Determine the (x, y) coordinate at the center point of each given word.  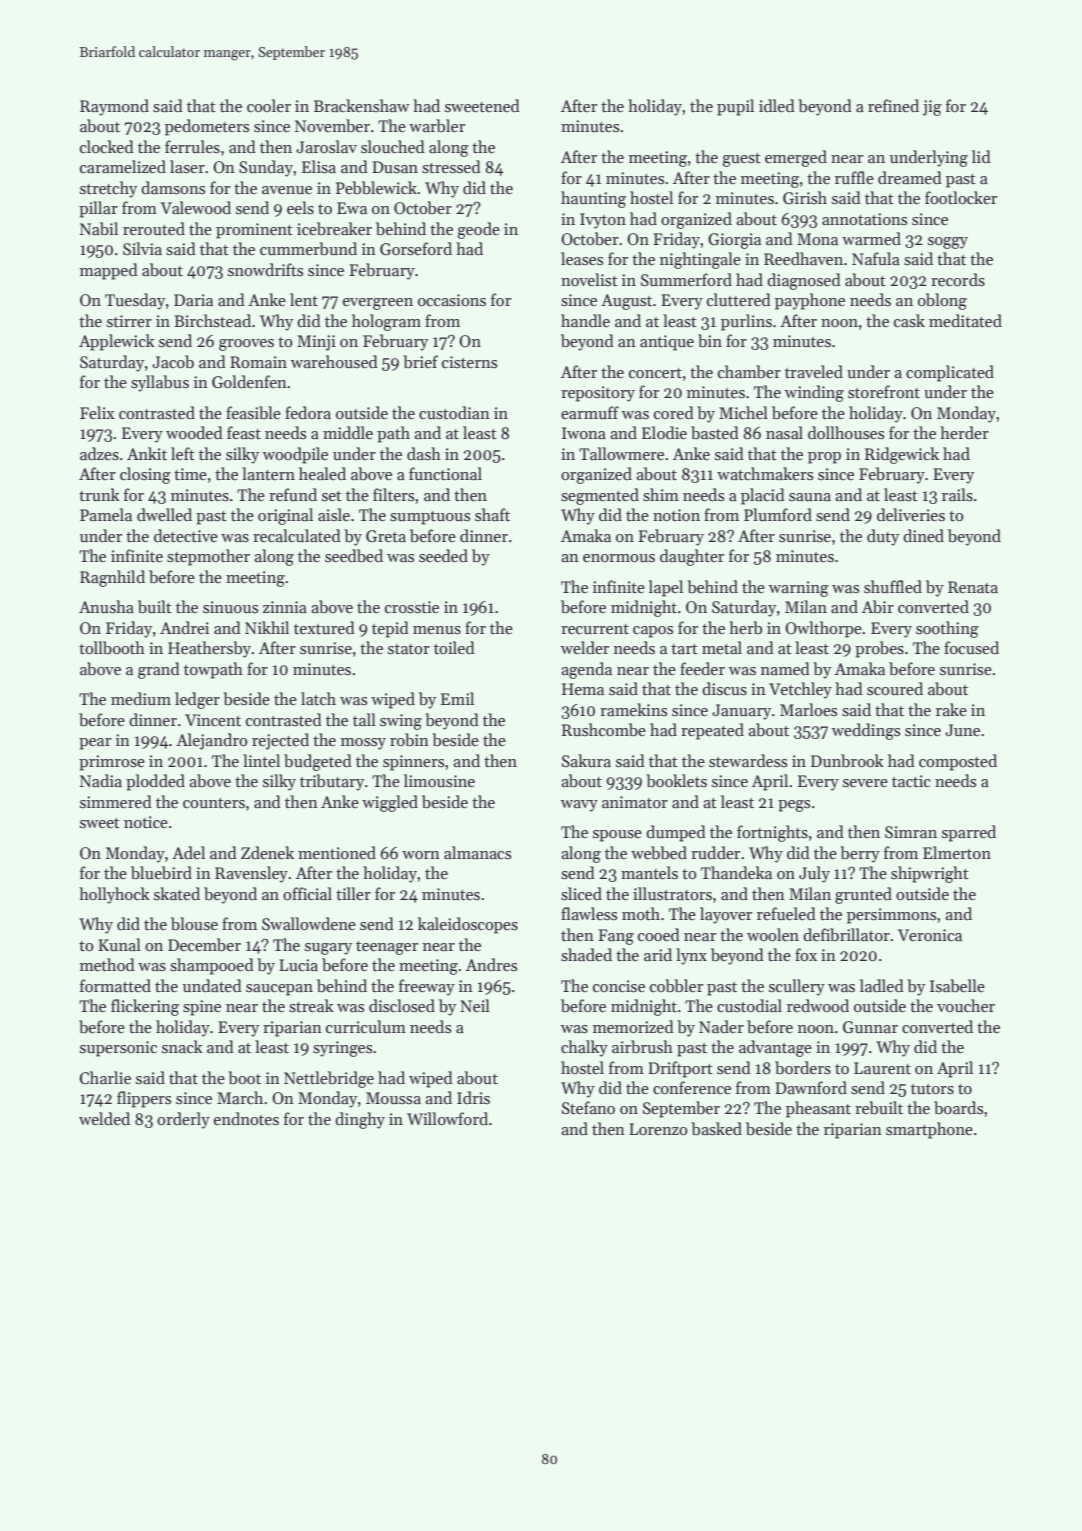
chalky (584, 1048)
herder (964, 432)
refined (893, 106)
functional (445, 473)
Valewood (195, 208)
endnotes (246, 1119)
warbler (437, 126)
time (190, 474)
